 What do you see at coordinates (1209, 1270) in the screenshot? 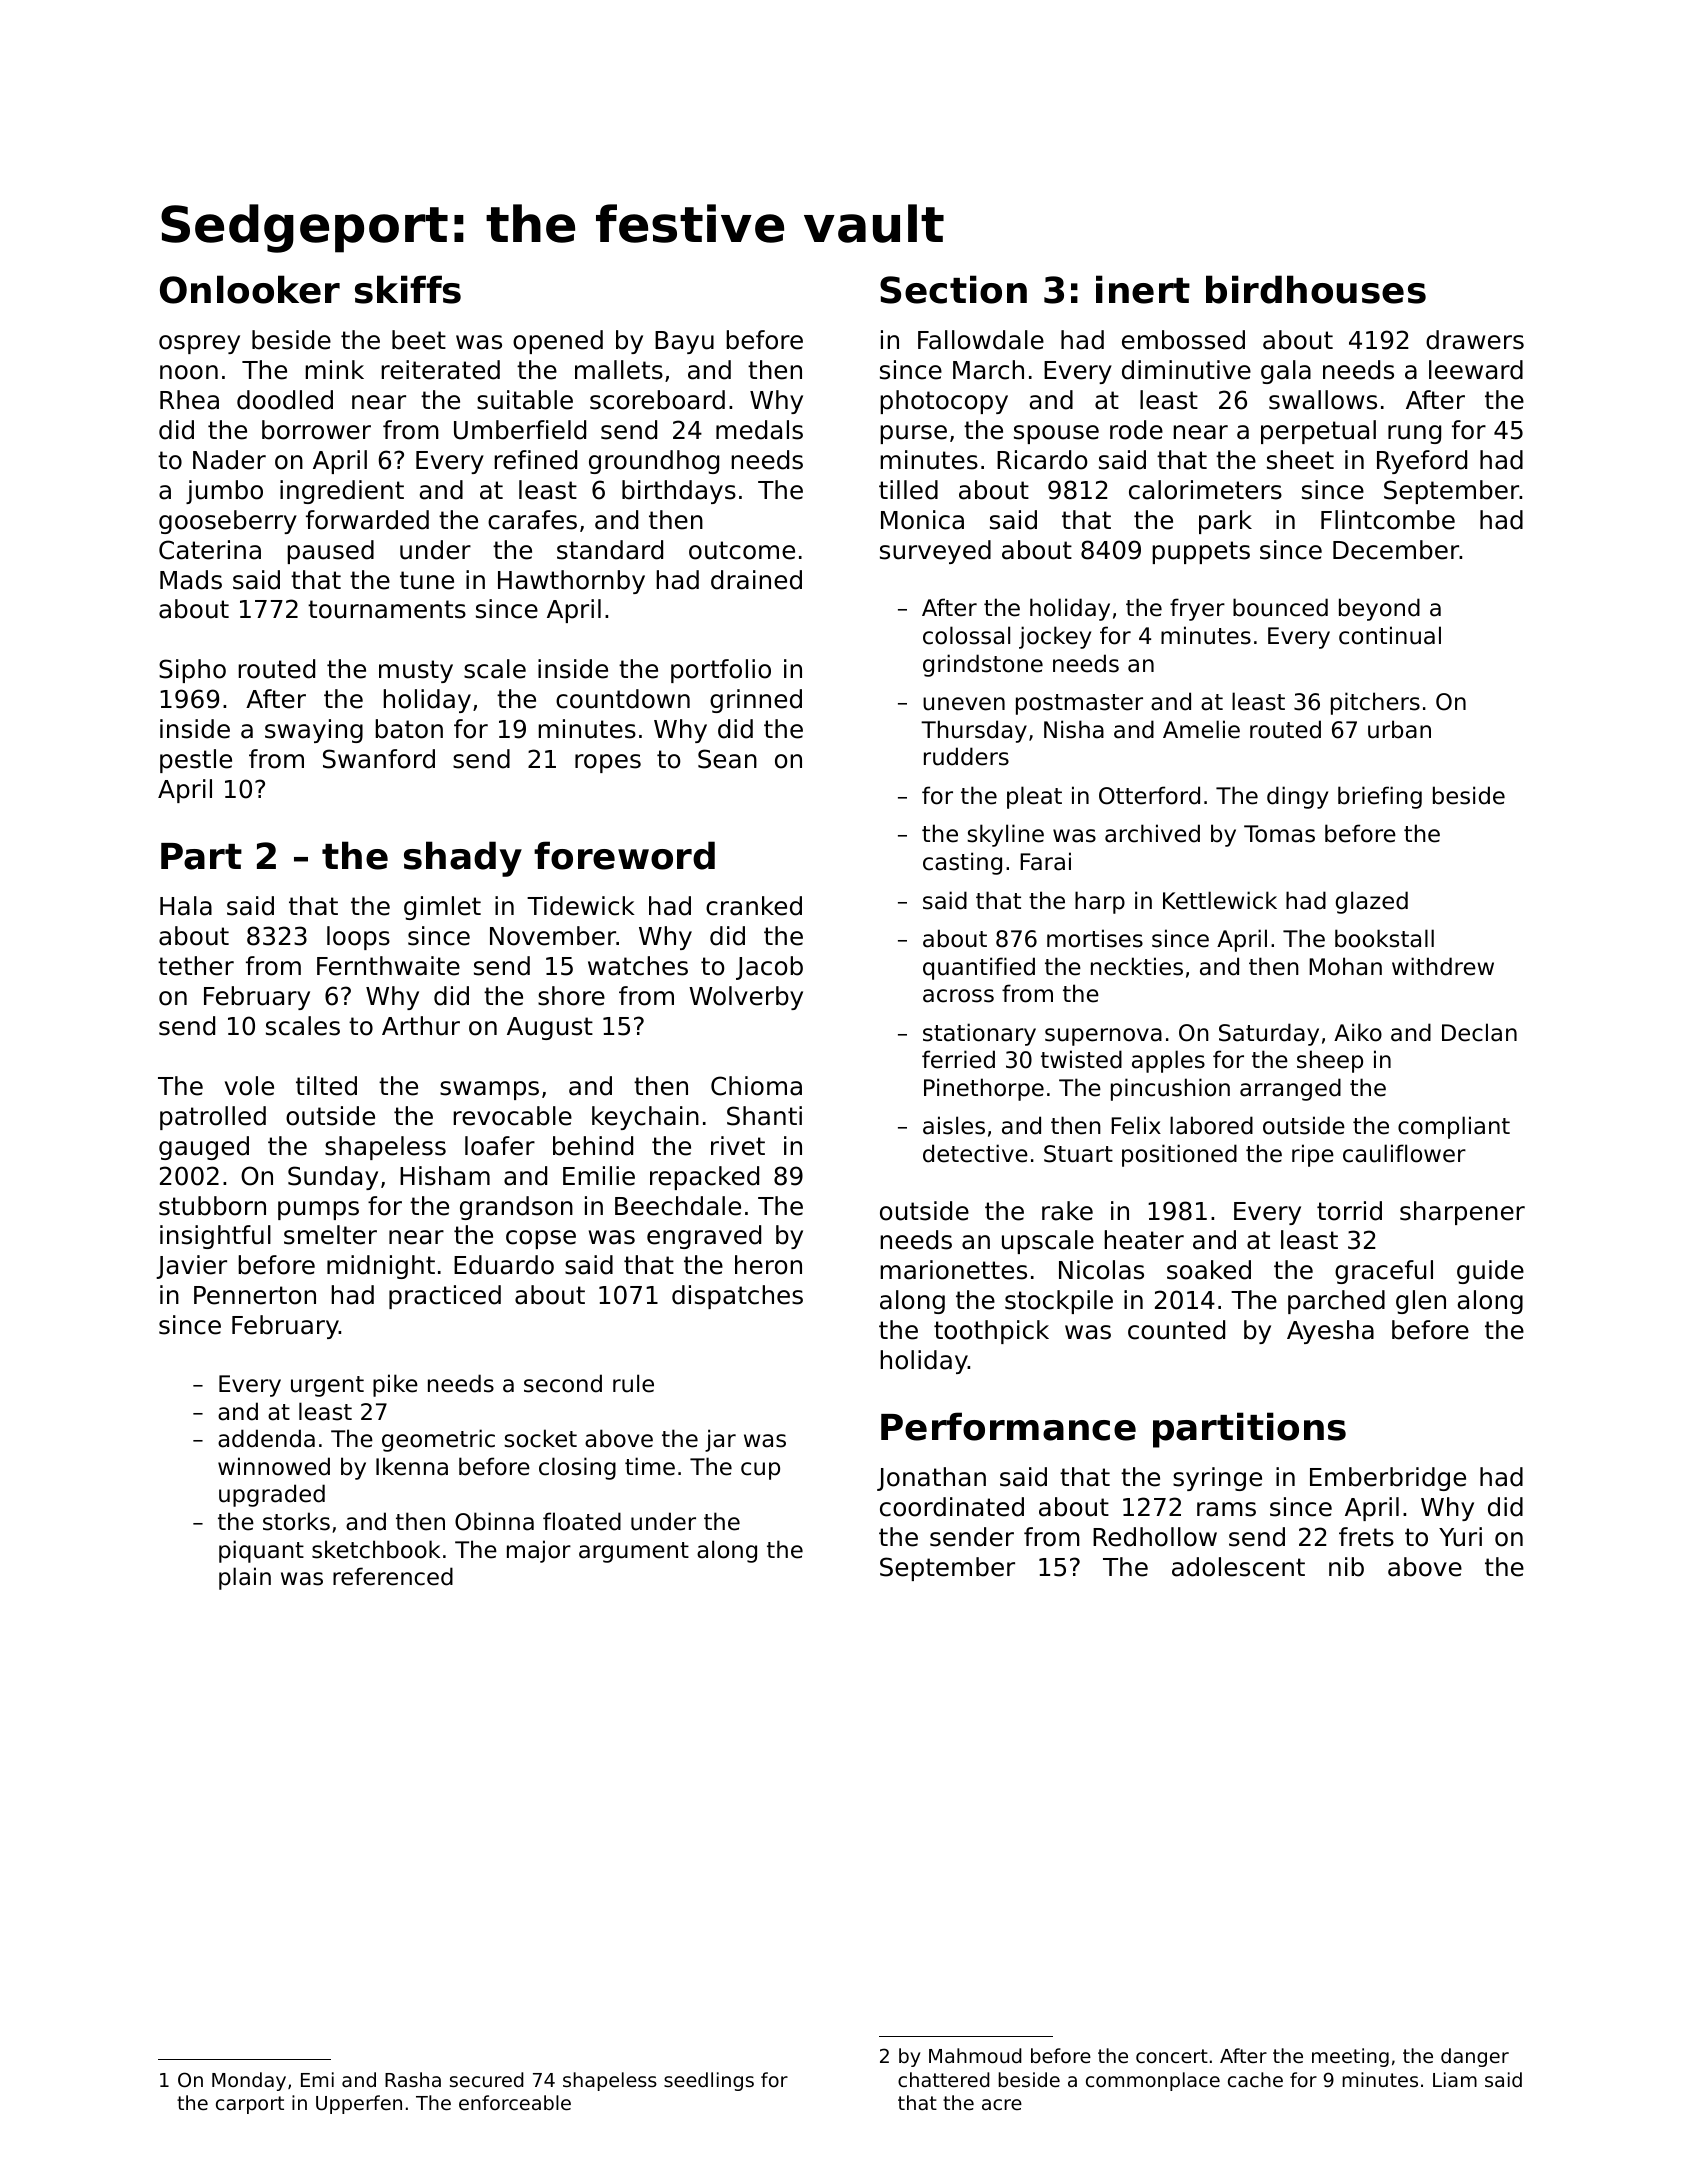
I see `soaked` at bounding box center [1209, 1270].
